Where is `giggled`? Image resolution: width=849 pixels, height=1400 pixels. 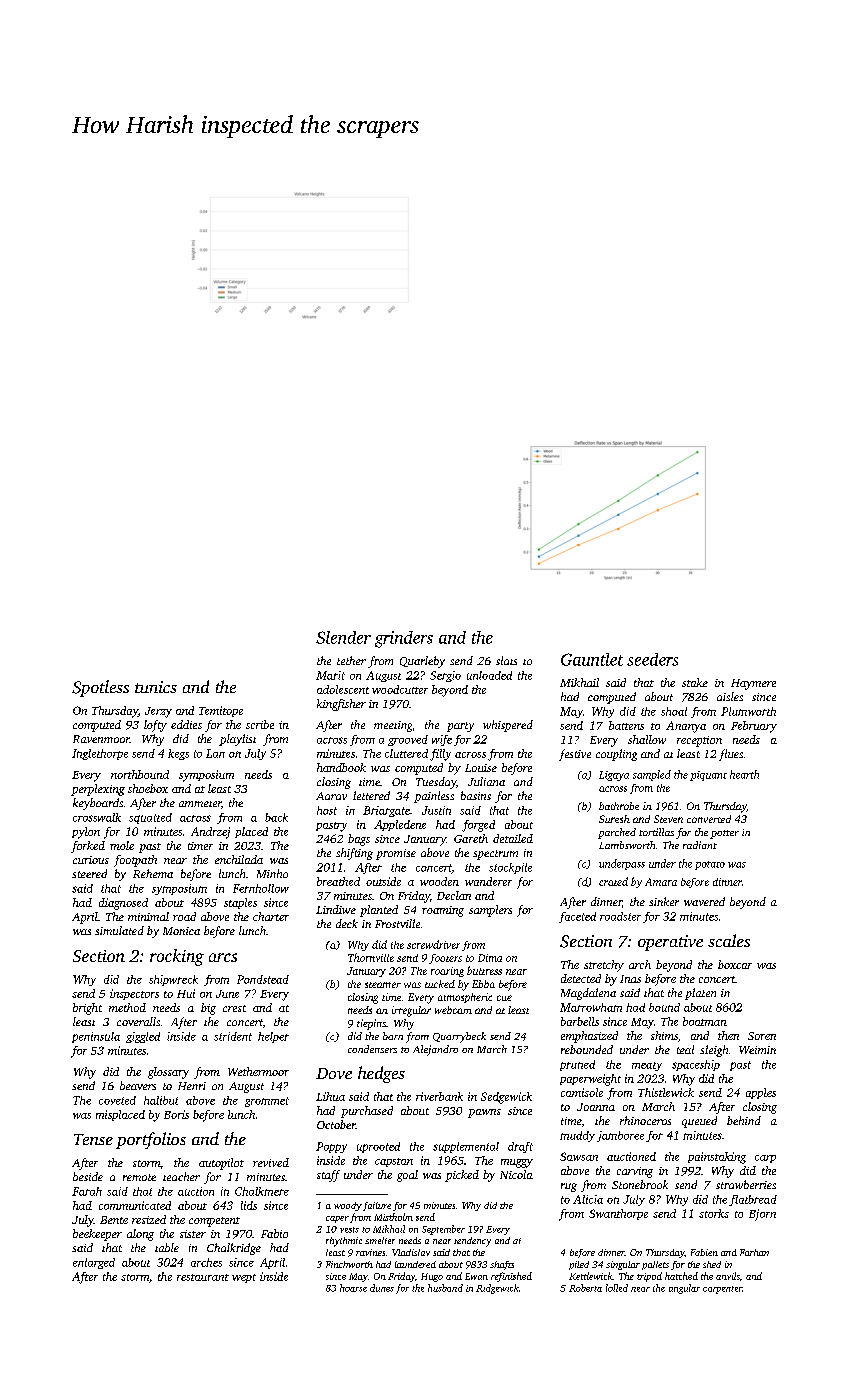
giggled is located at coordinates (143, 1037).
